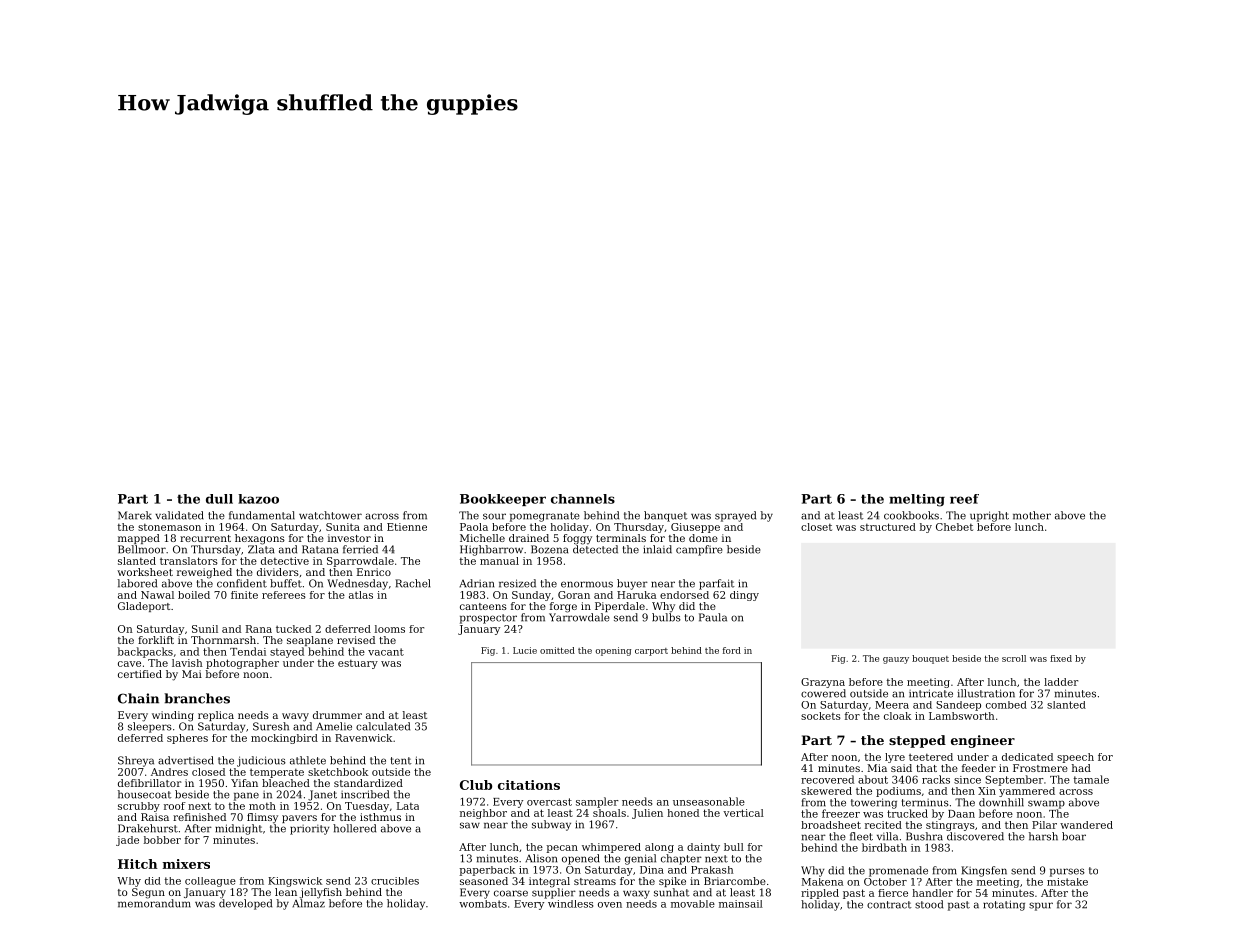 The width and height of the document is (1233, 952). What do you see at coordinates (816, 527) in the document?
I see `closet` at bounding box center [816, 527].
